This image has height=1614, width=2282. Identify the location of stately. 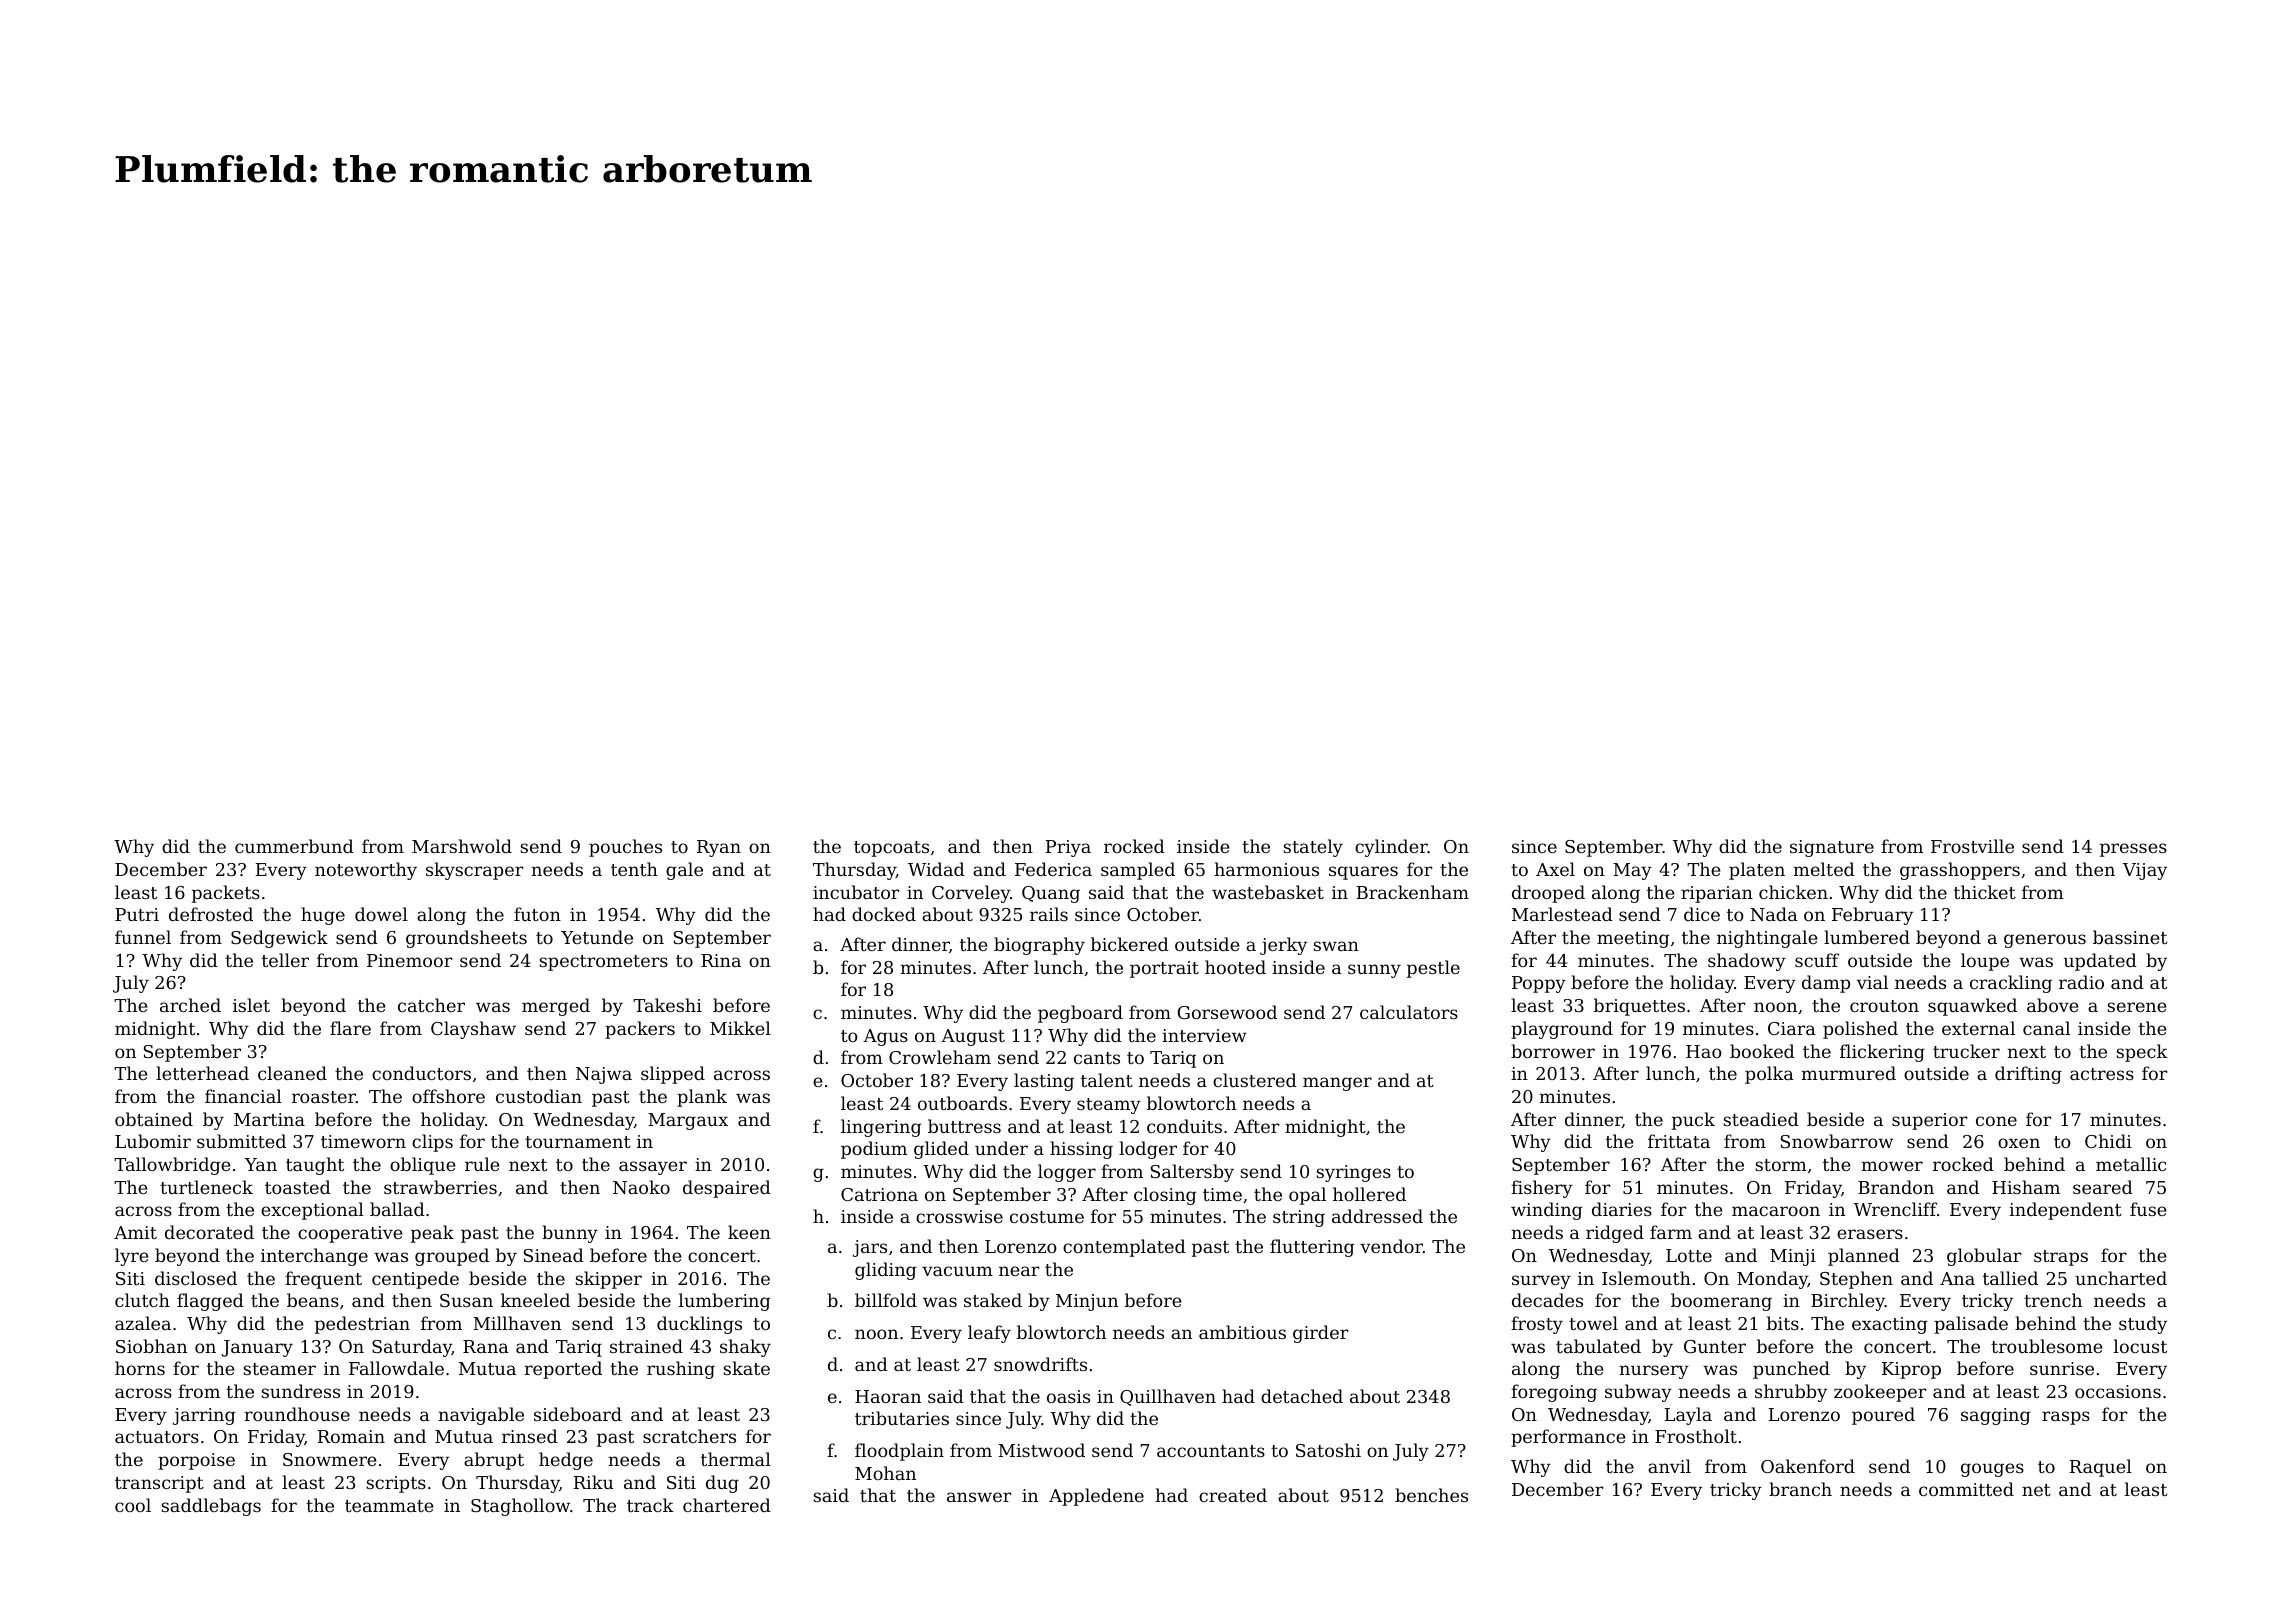
(1313, 848).
